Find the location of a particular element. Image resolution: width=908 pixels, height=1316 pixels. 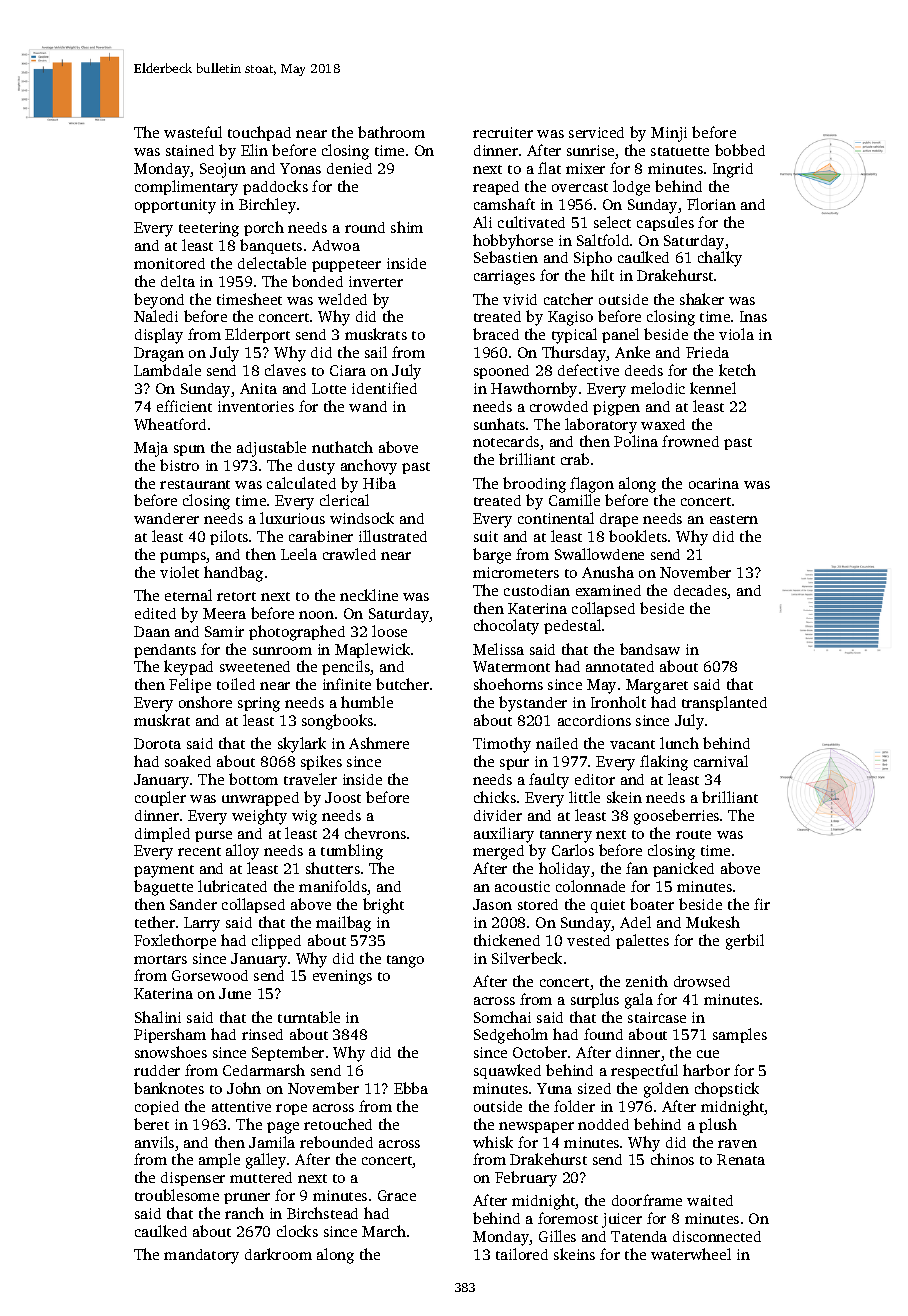

recruiter is located at coordinates (503, 132).
